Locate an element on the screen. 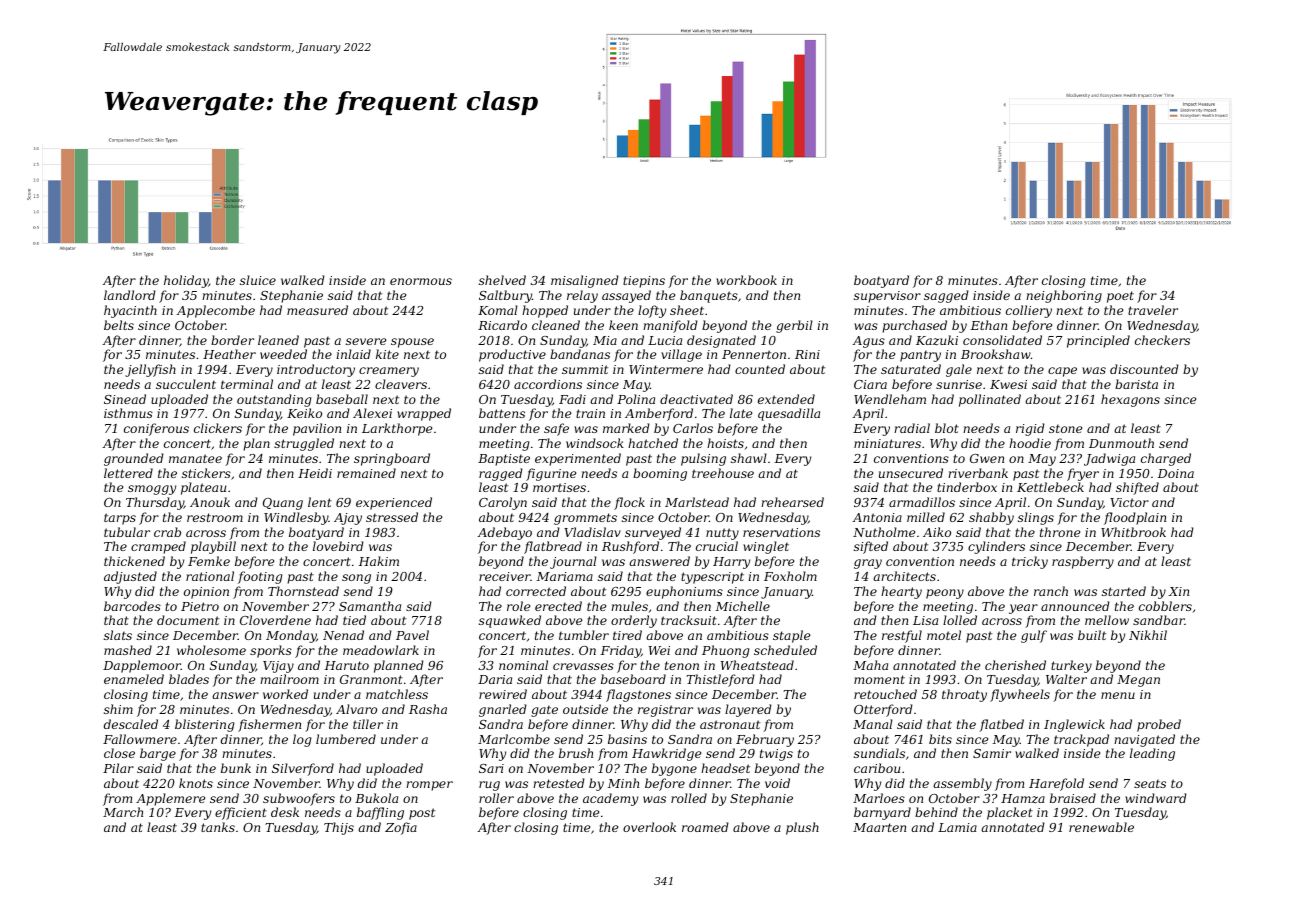 The height and width of the screenshot is (924, 1308). neighboring is located at coordinates (1064, 296).
